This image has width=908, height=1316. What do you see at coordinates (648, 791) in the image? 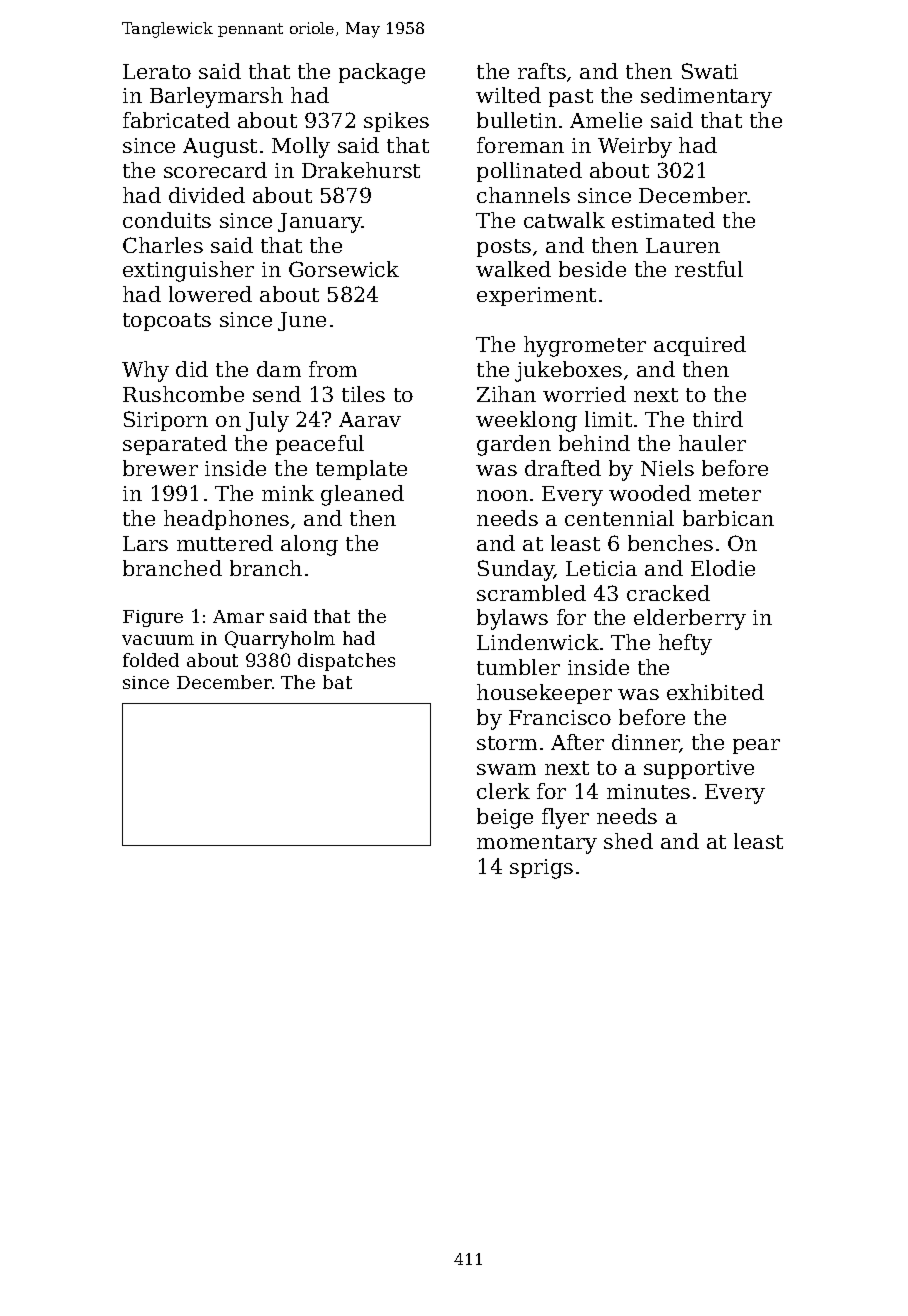
I see `minutes` at bounding box center [648, 791].
